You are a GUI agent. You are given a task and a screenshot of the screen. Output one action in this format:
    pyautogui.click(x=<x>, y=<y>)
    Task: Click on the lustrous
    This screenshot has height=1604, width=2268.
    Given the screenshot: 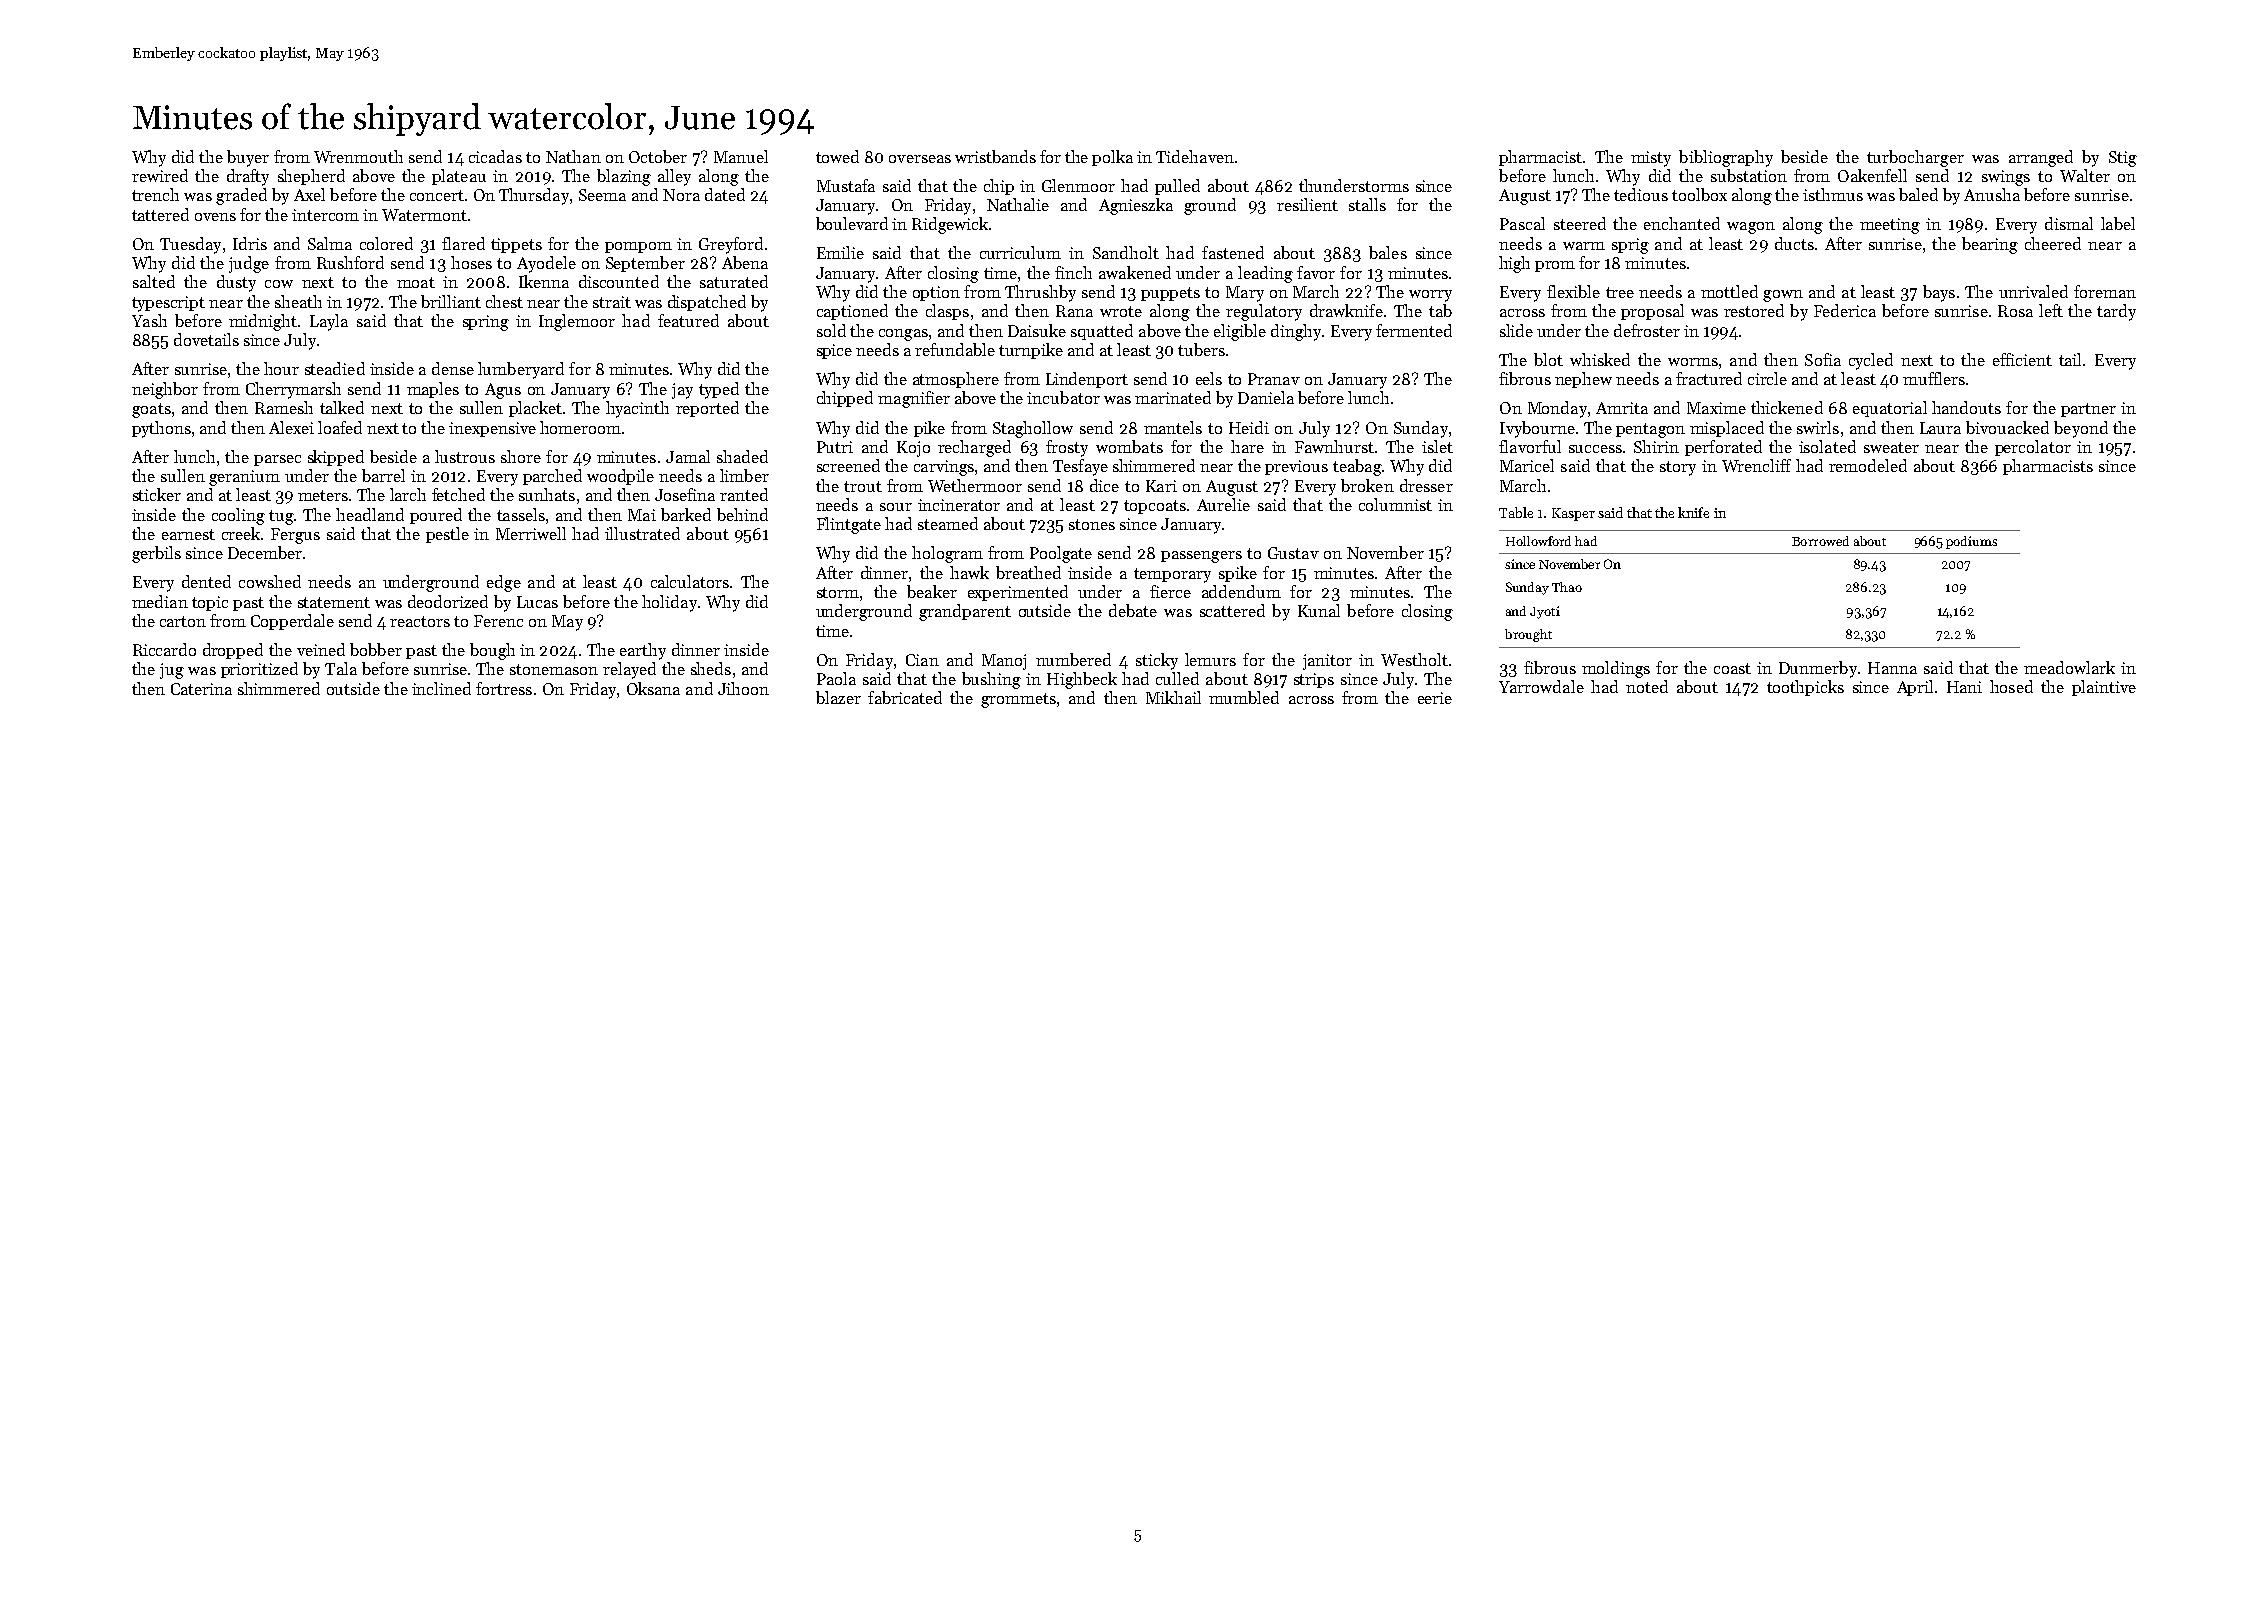 What is the action you would take?
    pyautogui.click(x=465, y=456)
